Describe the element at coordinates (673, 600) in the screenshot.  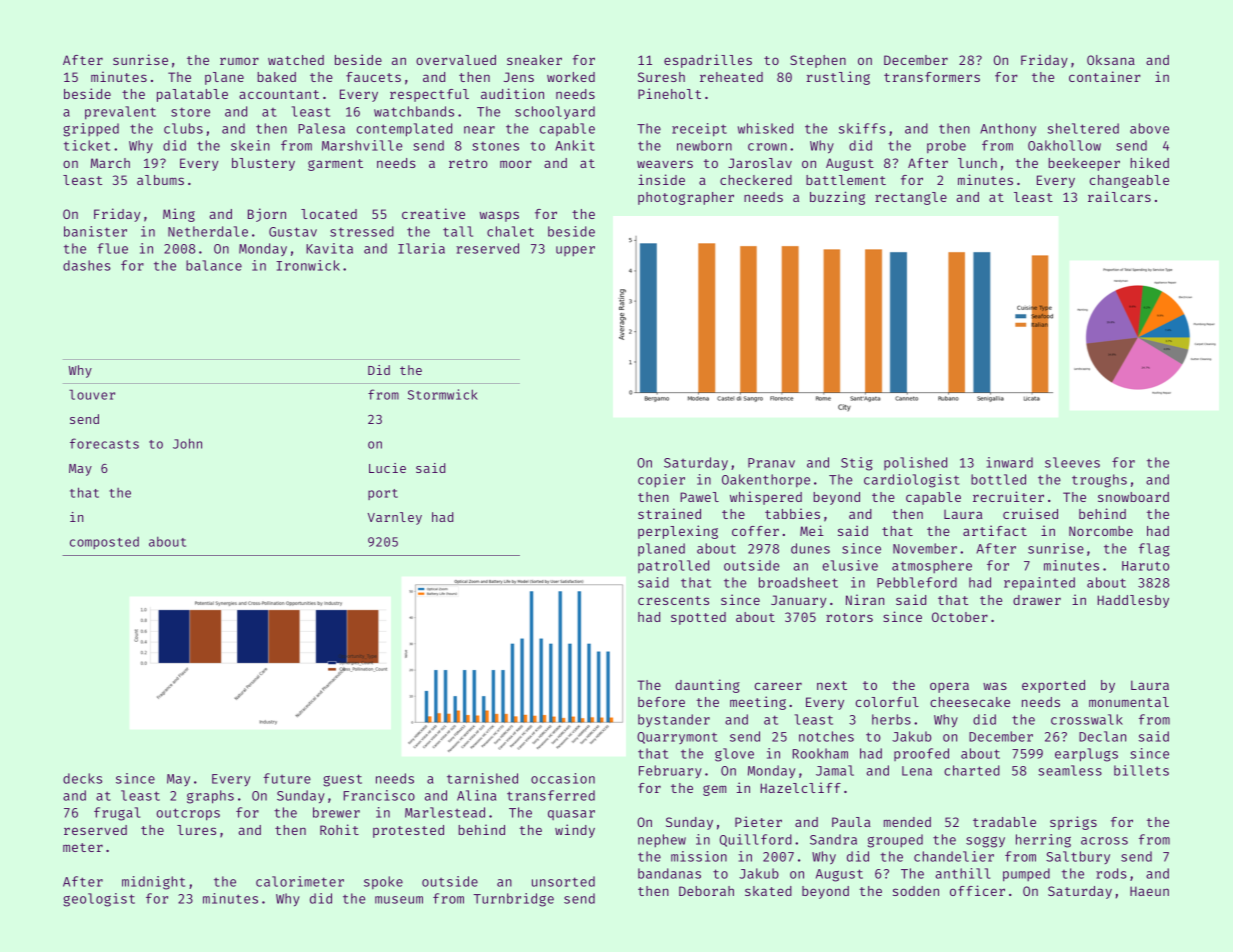
I see `crescents` at that location.
